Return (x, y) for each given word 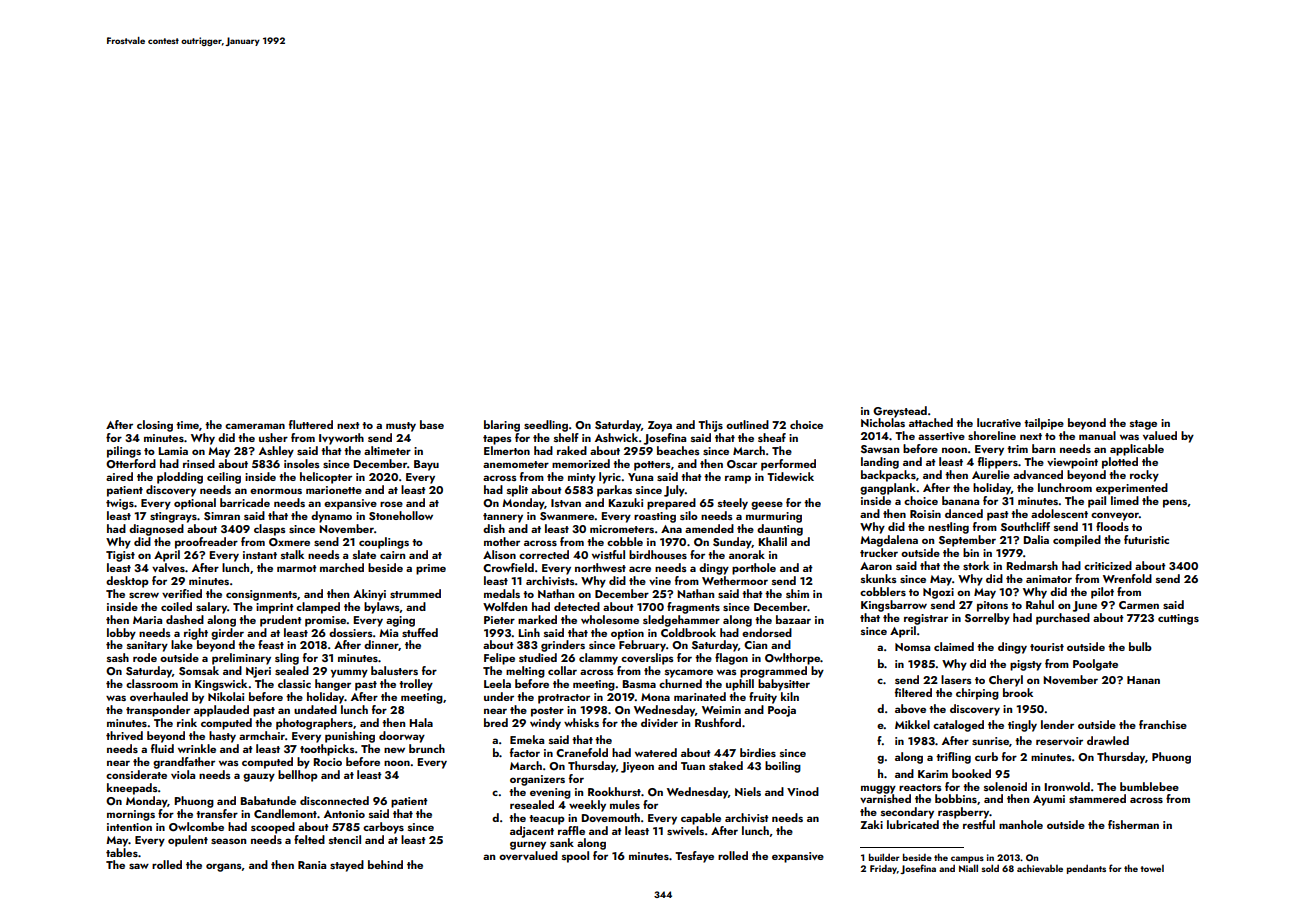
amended (709, 528)
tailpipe (1044, 424)
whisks (581, 722)
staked (726, 765)
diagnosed (156, 530)
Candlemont (285, 813)
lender (1057, 724)
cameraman (255, 426)
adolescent (1059, 513)
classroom (152, 683)
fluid (162, 748)
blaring (502, 426)
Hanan (1143, 680)
